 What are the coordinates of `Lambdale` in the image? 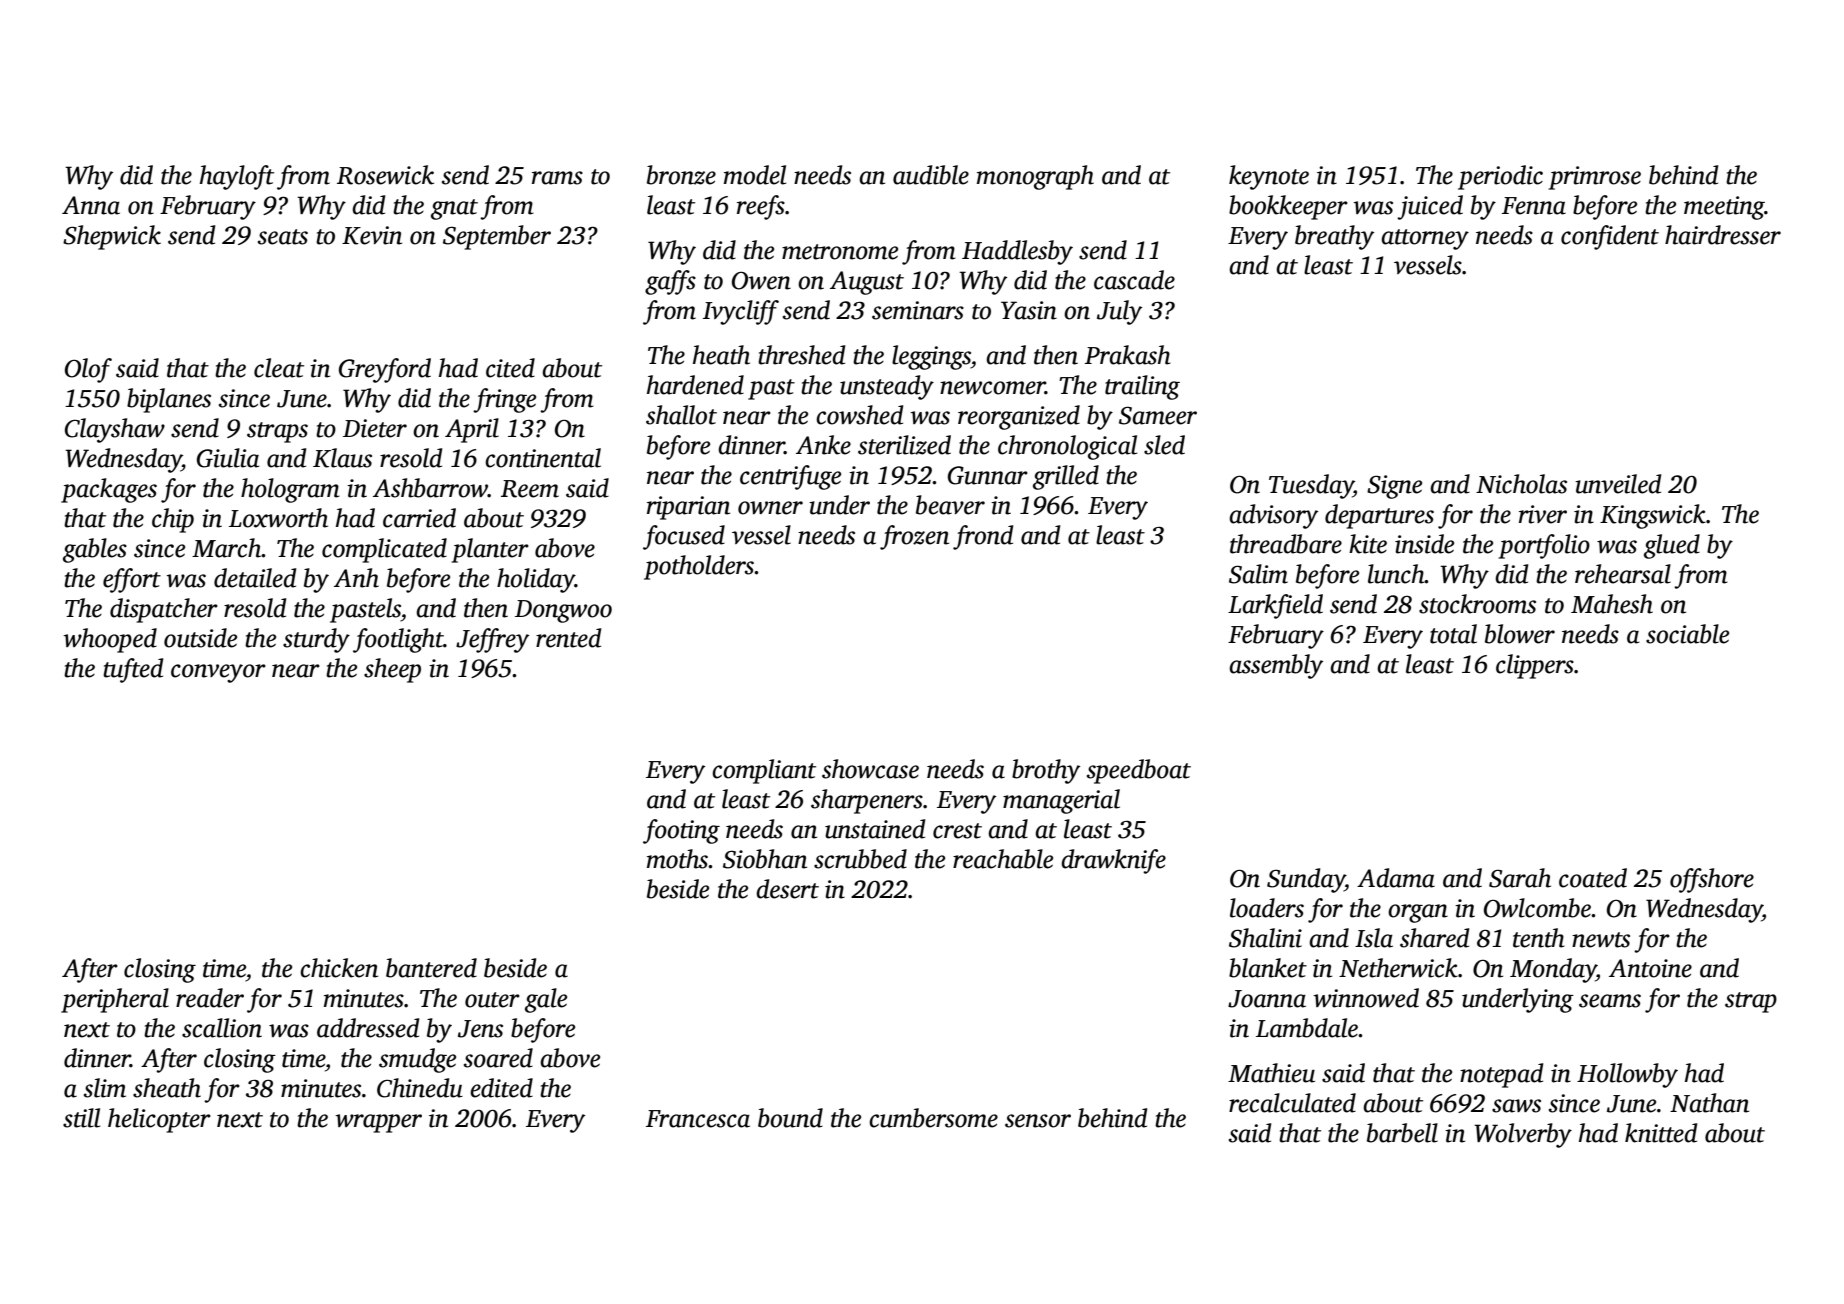 It's located at (1307, 1028).
